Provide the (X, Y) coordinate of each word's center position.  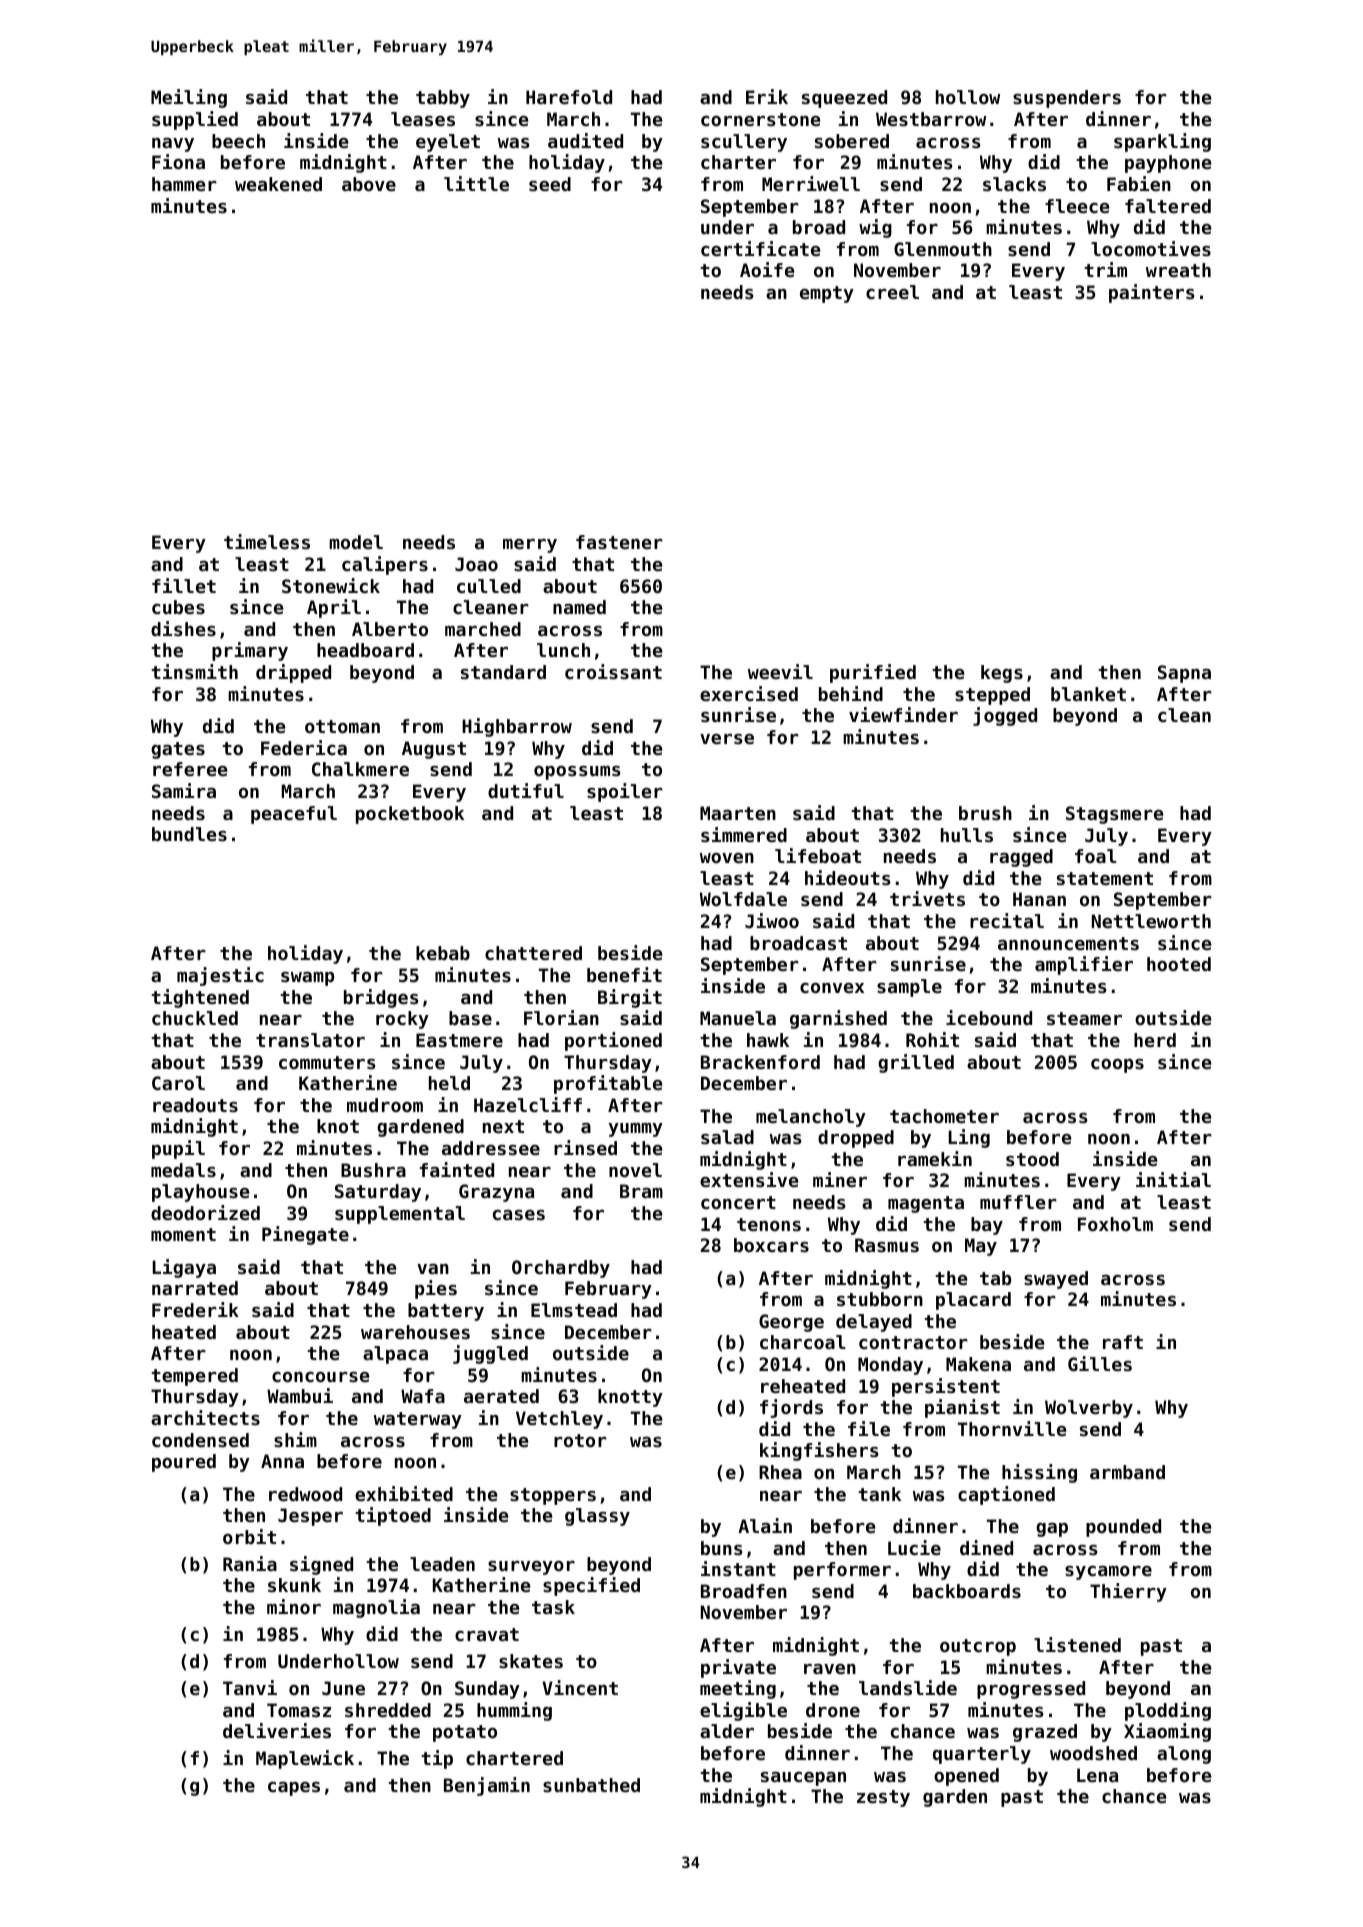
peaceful (294, 815)
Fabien (1139, 183)
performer (842, 1571)
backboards (967, 1591)
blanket (1088, 694)
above (369, 184)
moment (183, 1234)
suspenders (1067, 99)
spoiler (625, 792)
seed (550, 184)
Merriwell (811, 183)
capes (294, 1789)
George (791, 1323)
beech (238, 141)
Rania (250, 1563)
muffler (1018, 1202)
